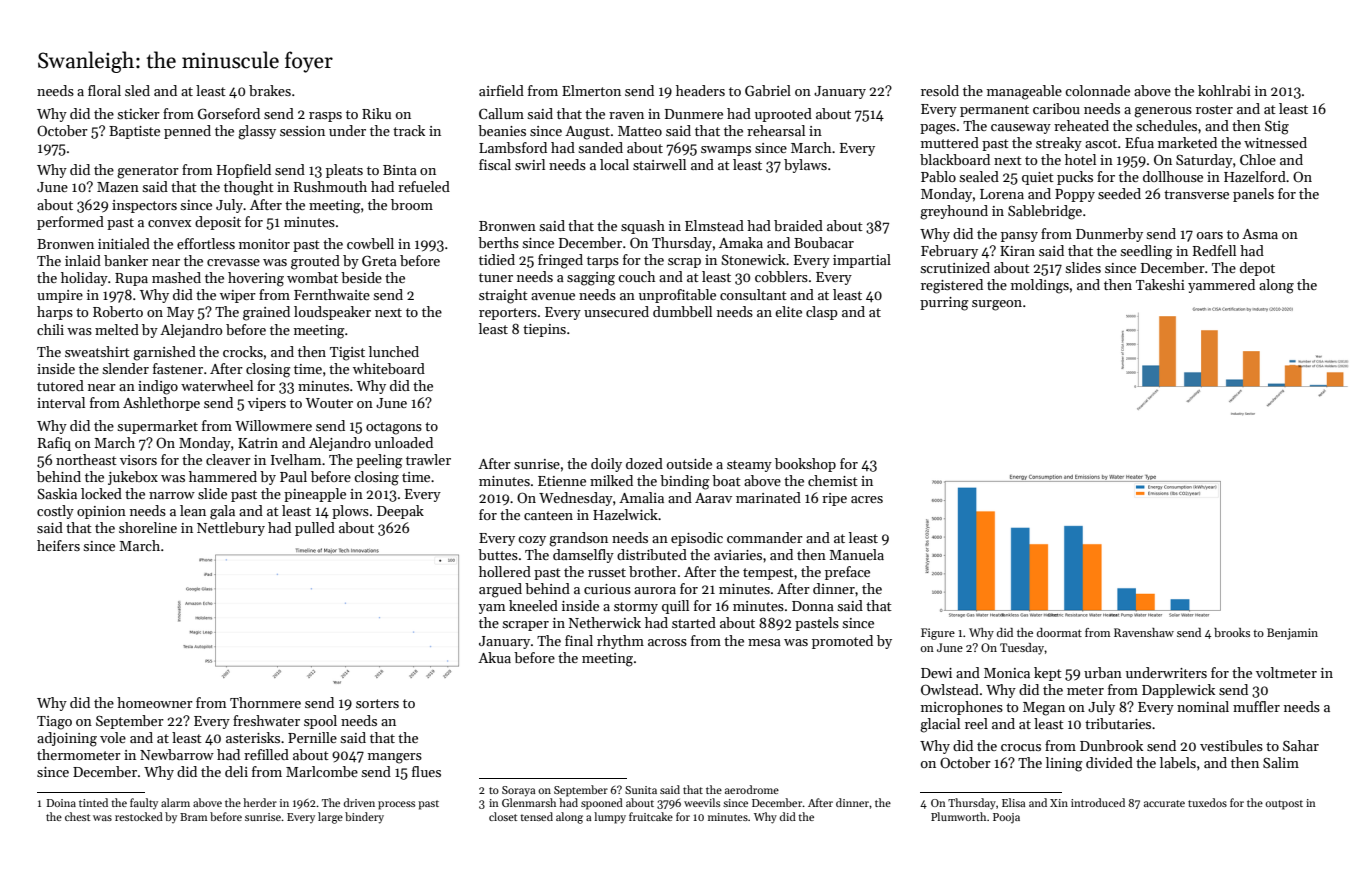  Describe the element at coordinates (1109, 762) in the image. I see `divided` at that location.
